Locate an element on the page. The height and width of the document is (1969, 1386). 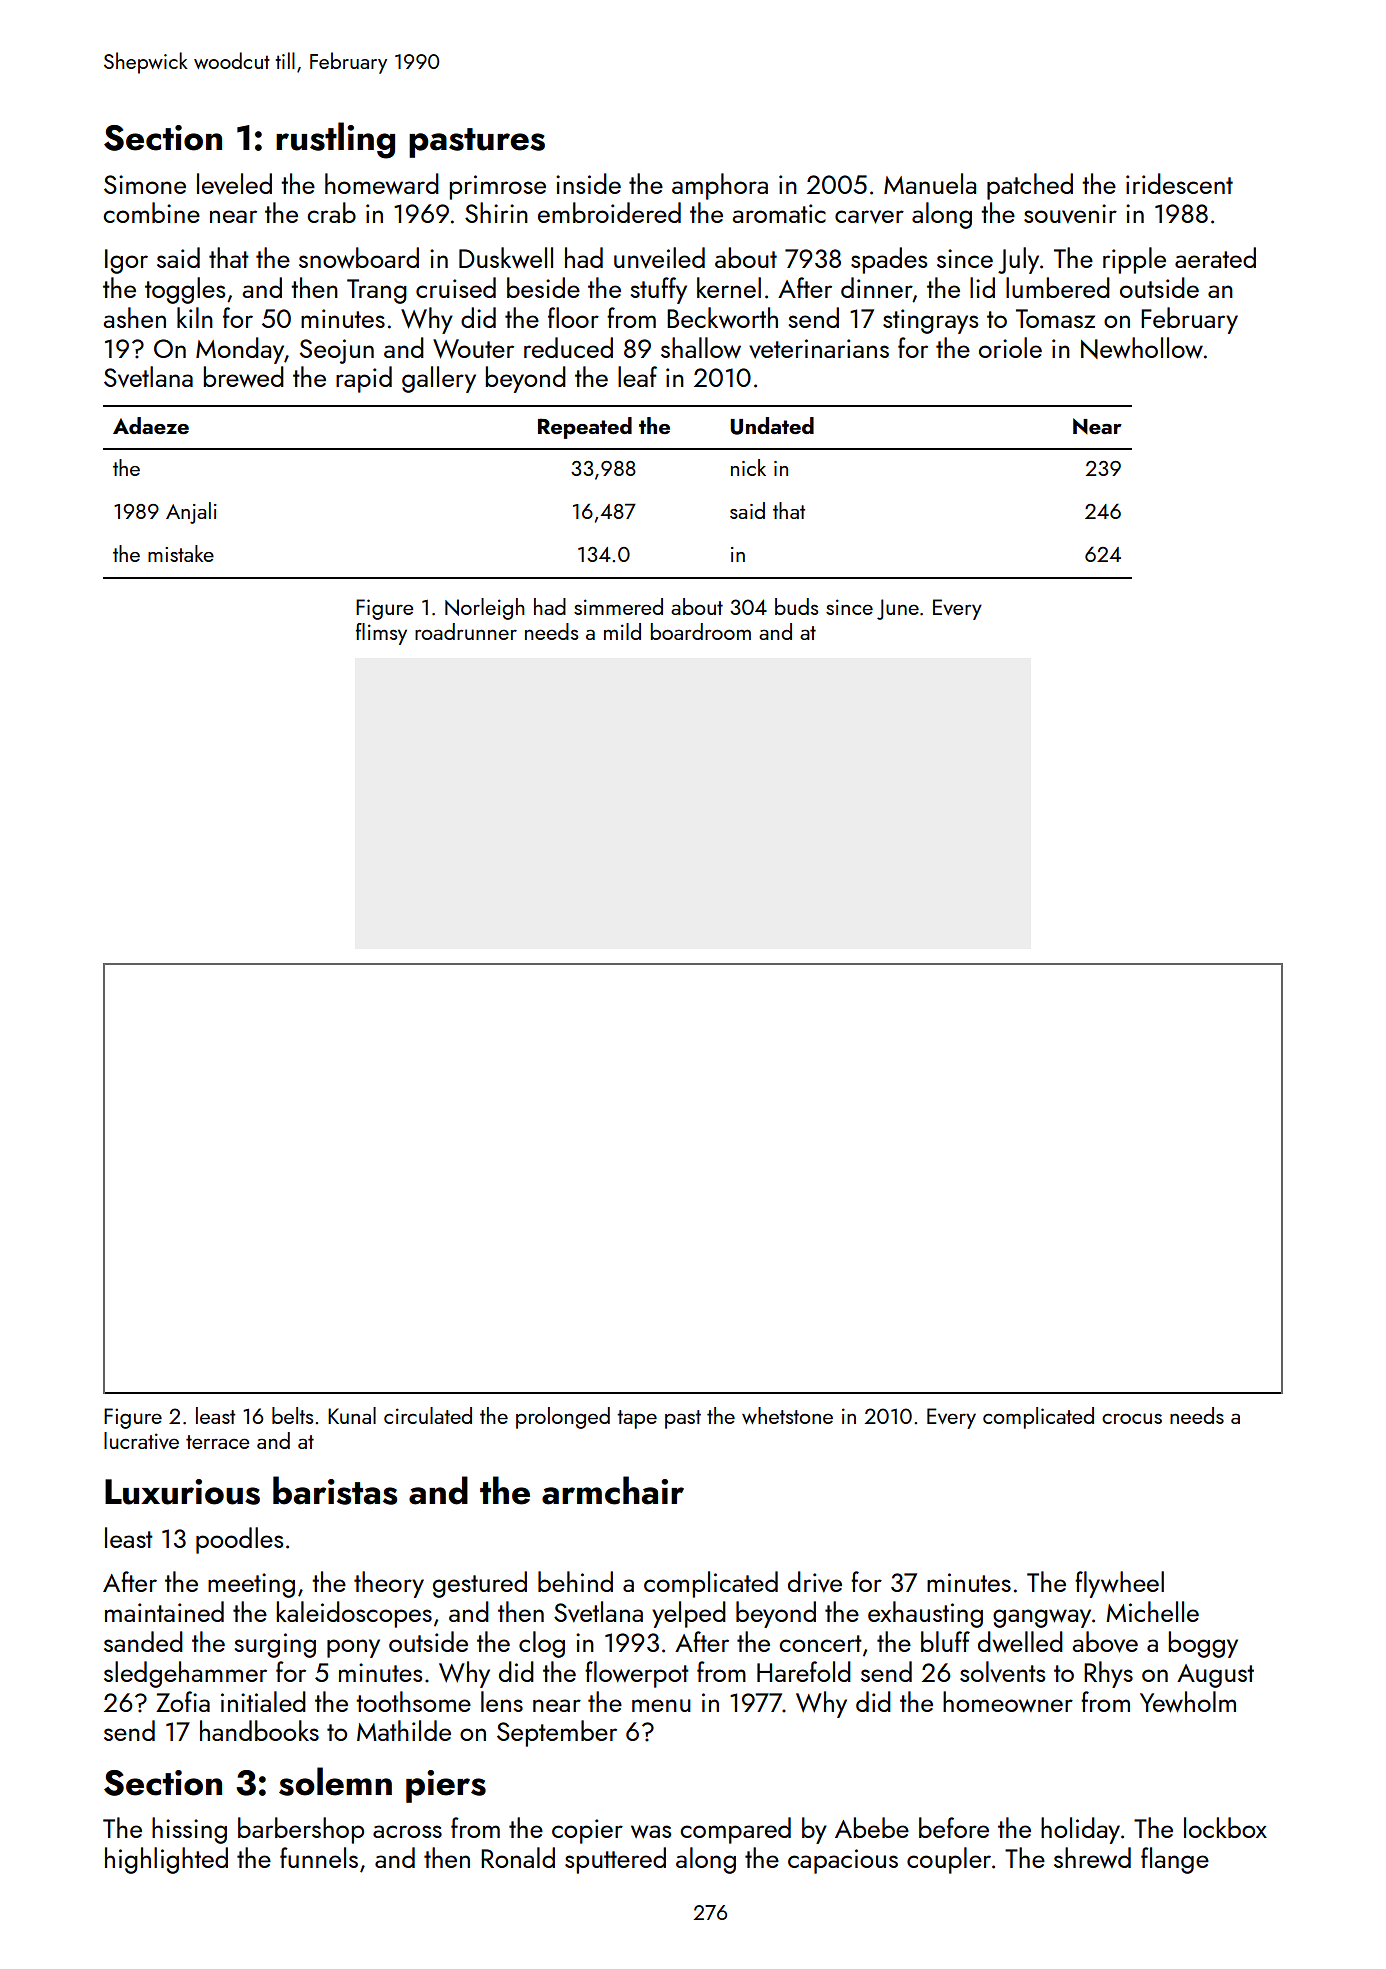
flimsy is located at coordinates (381, 634).
